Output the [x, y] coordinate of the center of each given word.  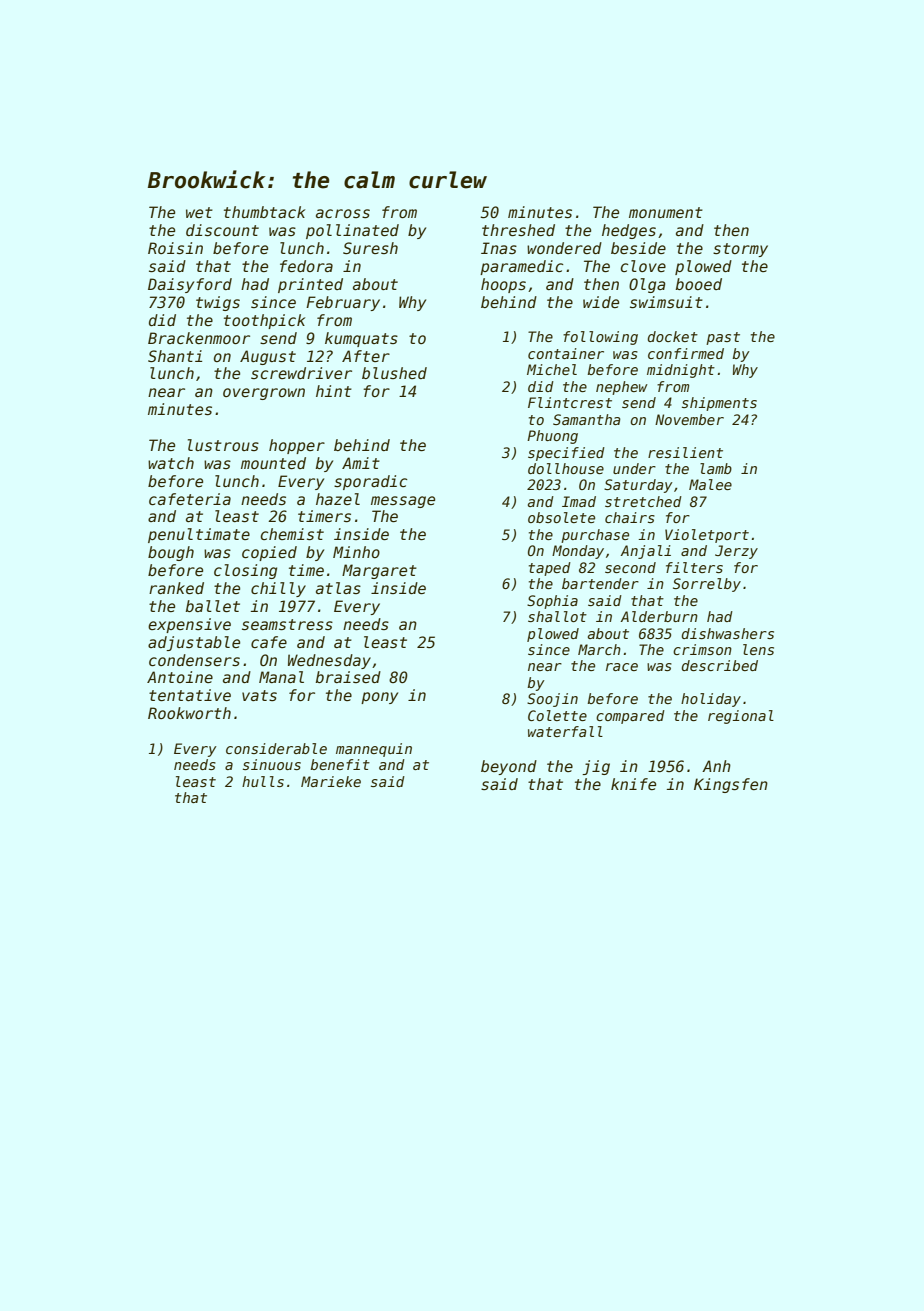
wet [199, 212]
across [343, 213]
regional [741, 717]
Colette [557, 715]
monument [666, 212]
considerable [276, 748]
